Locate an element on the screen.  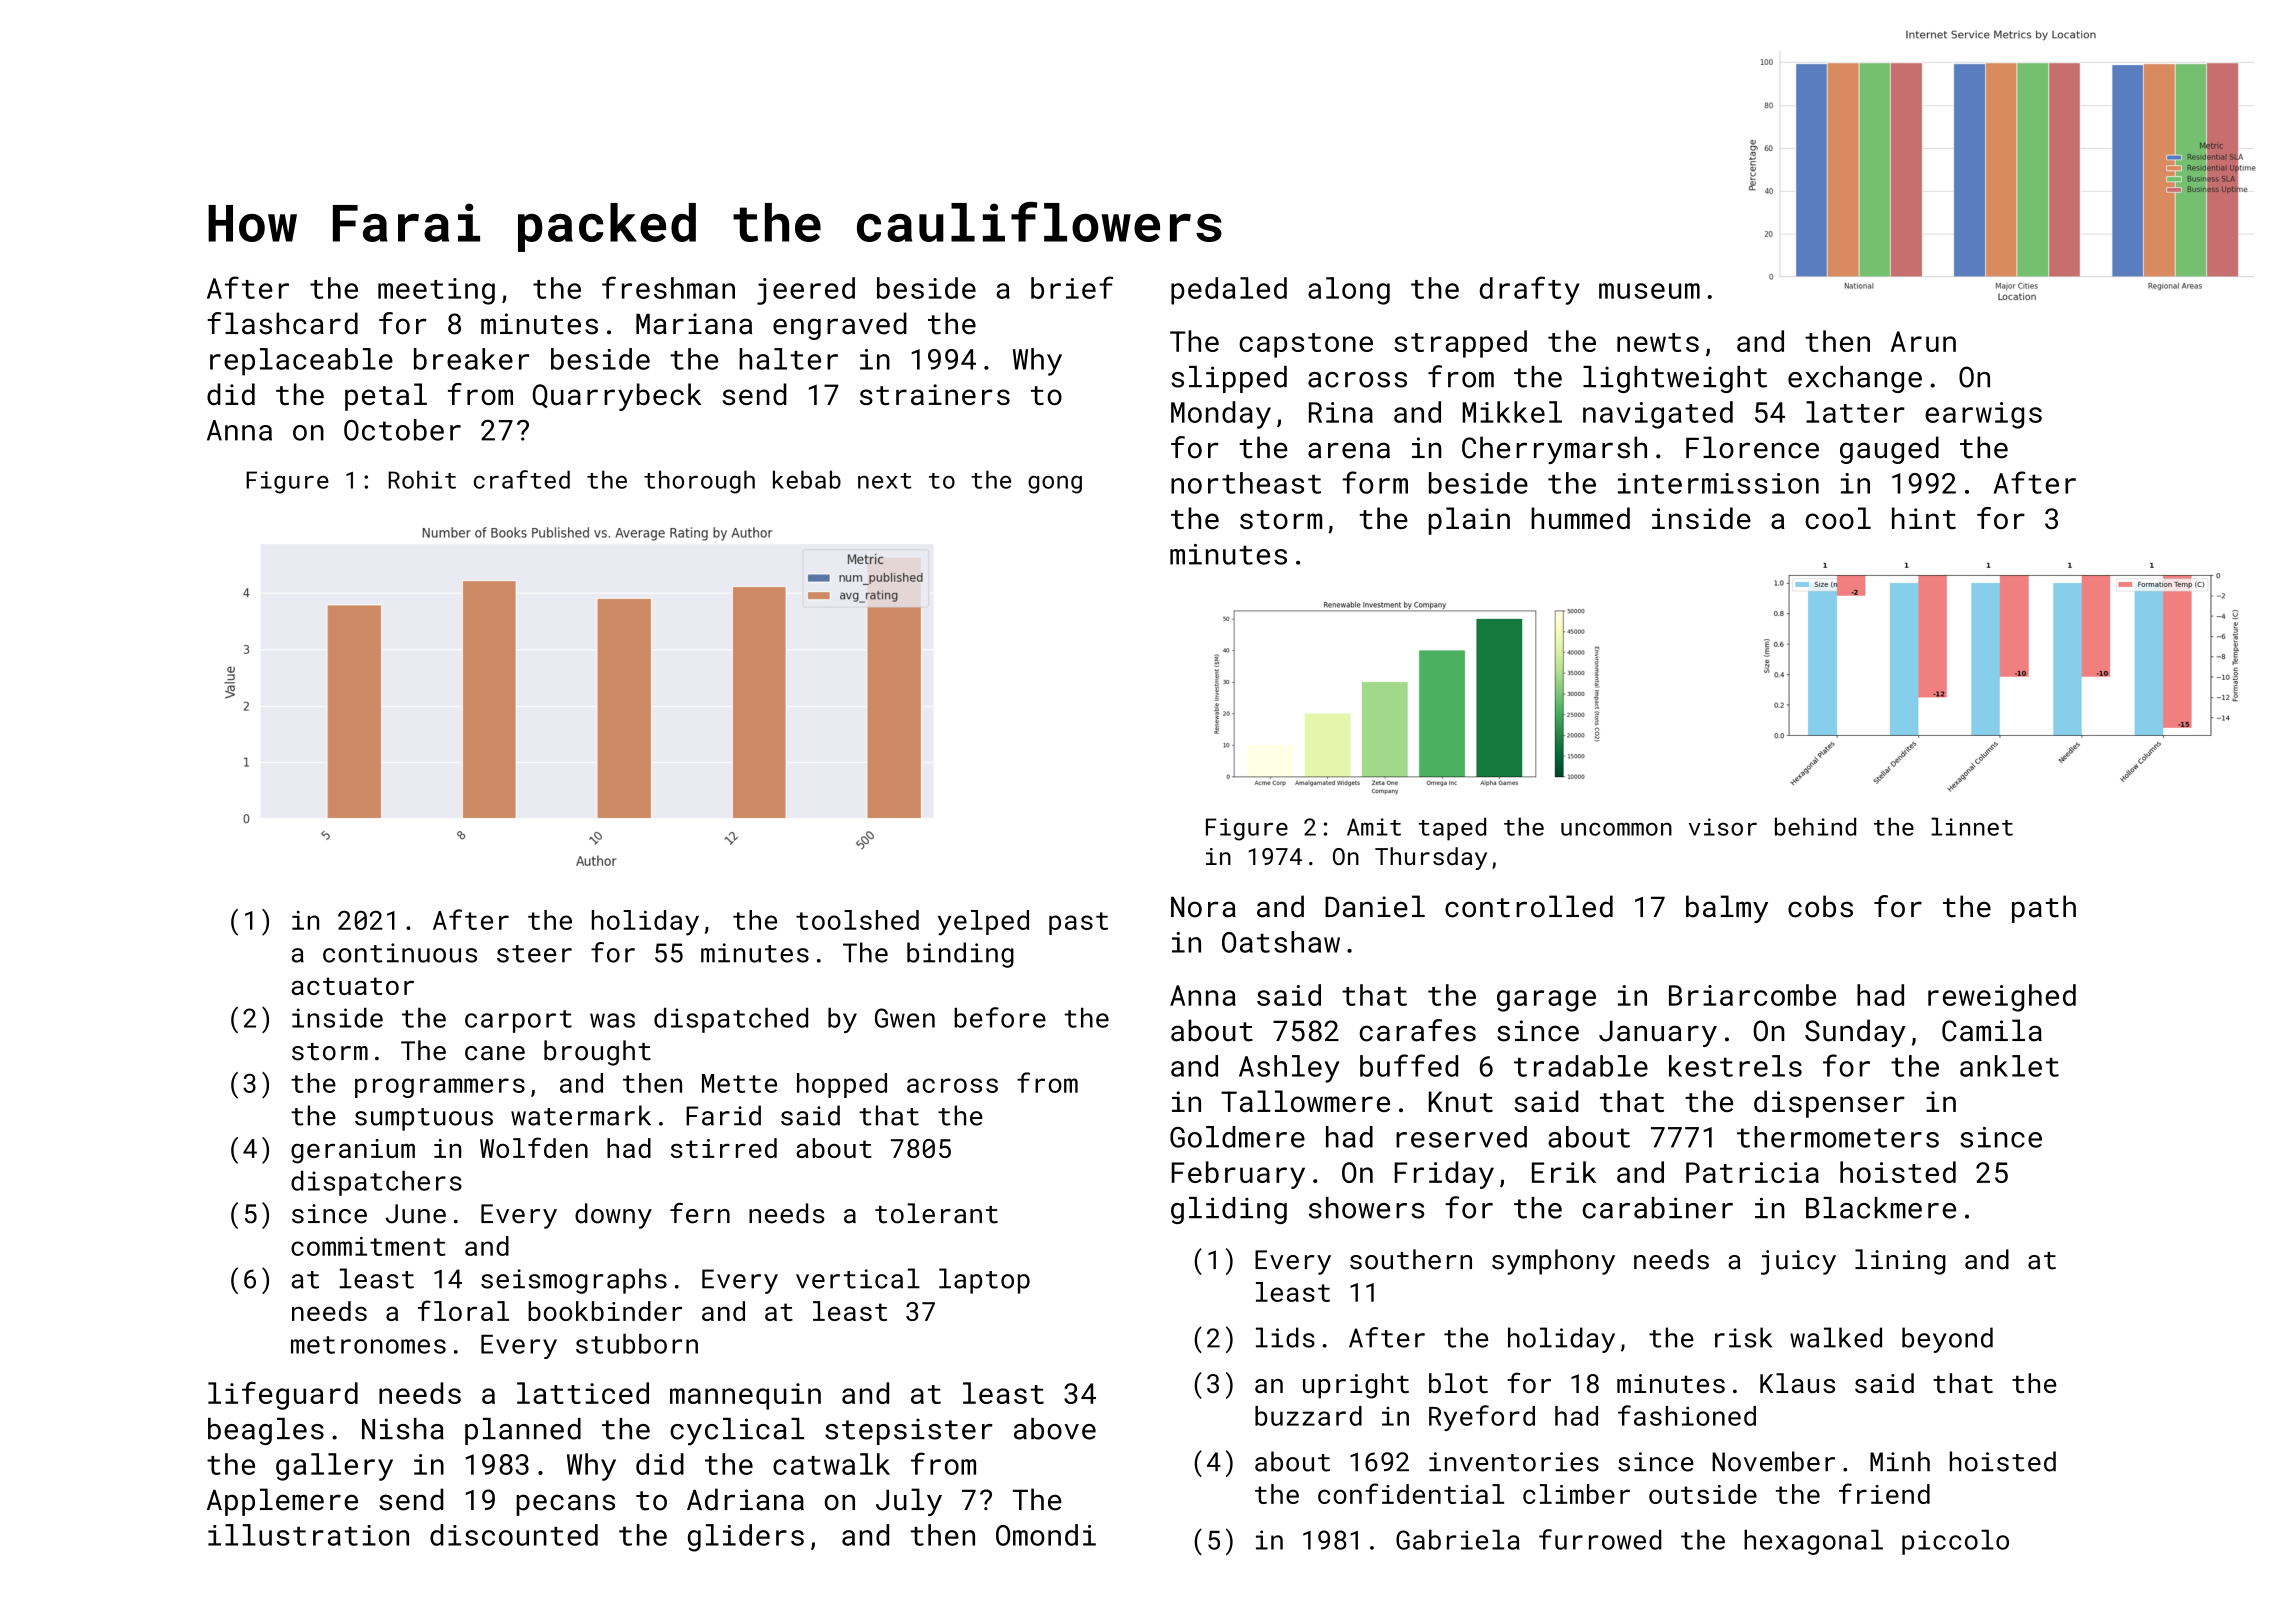
illustration is located at coordinates (308, 1535).
